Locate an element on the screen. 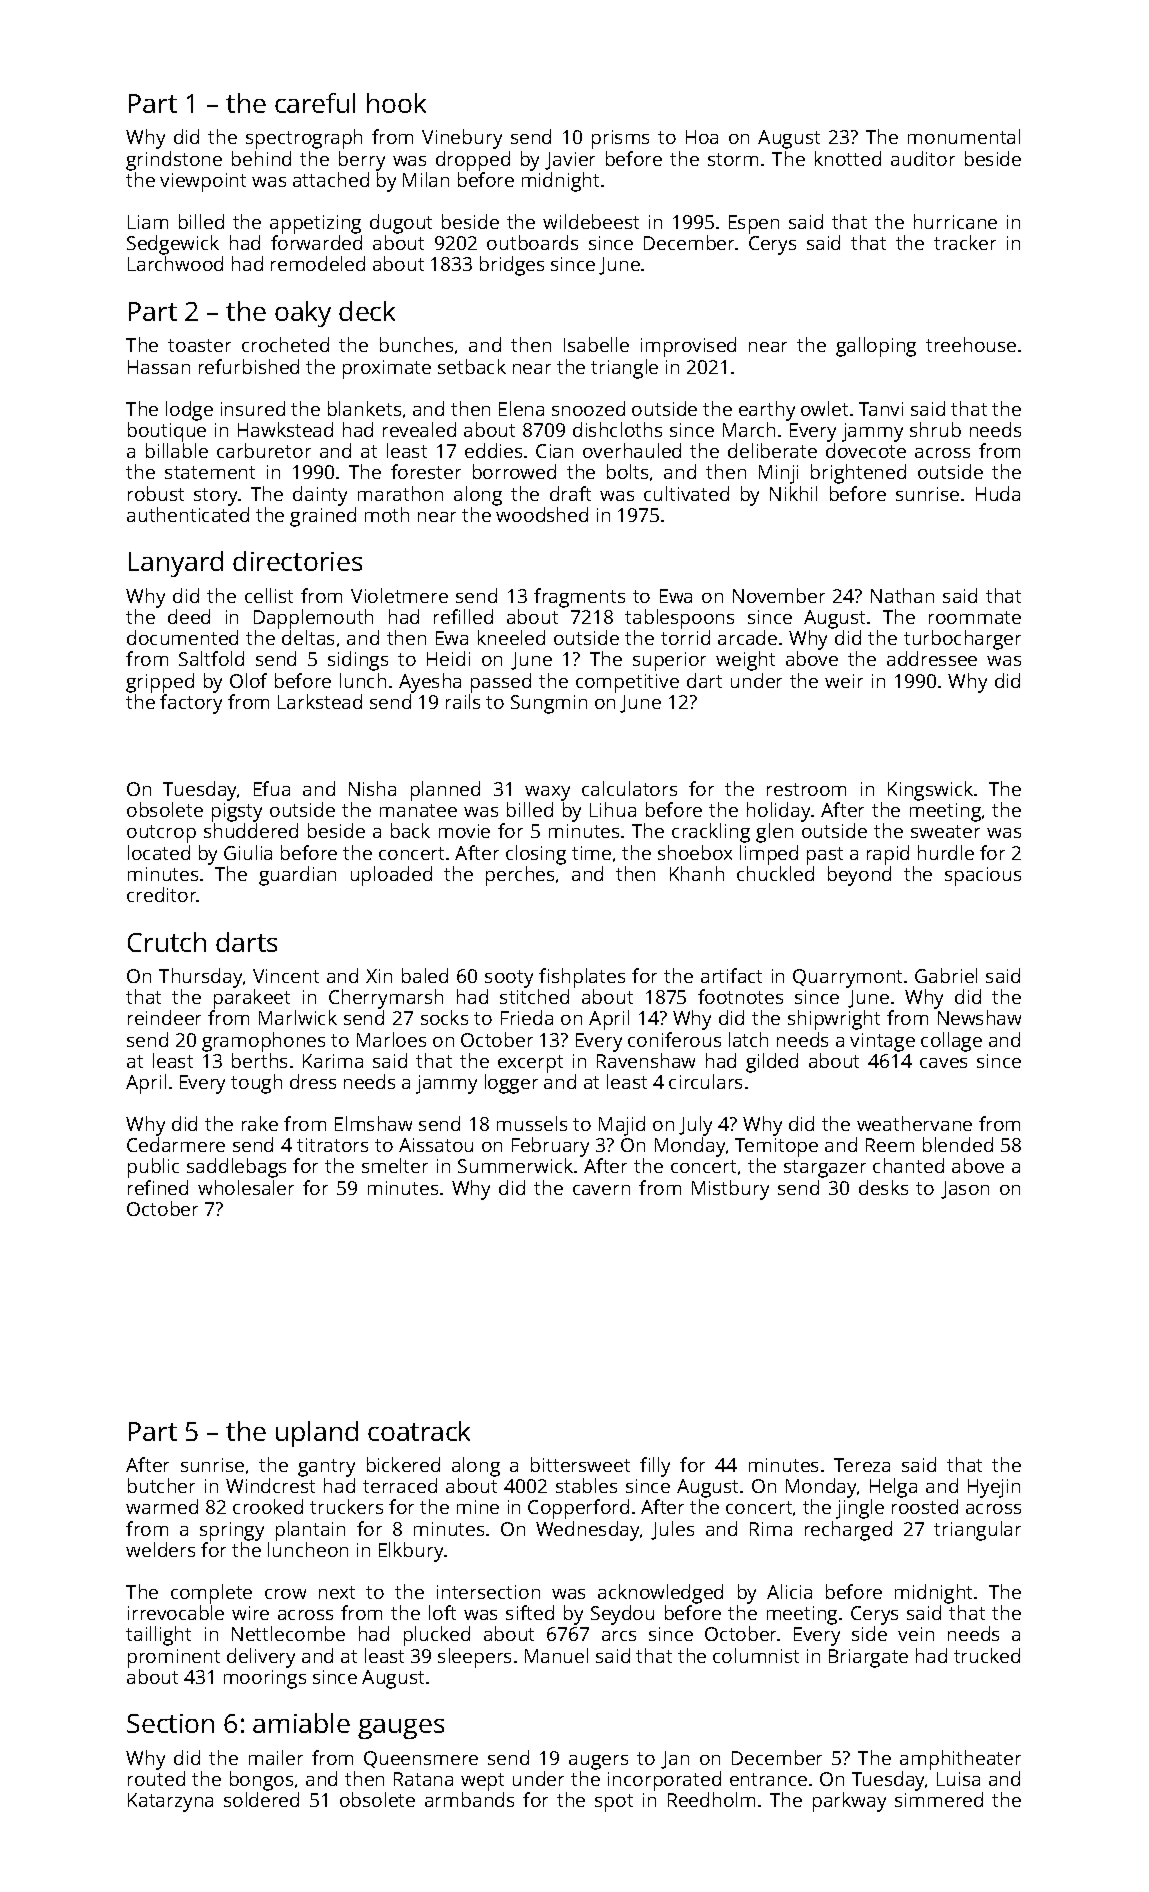  monumental is located at coordinates (964, 136).
